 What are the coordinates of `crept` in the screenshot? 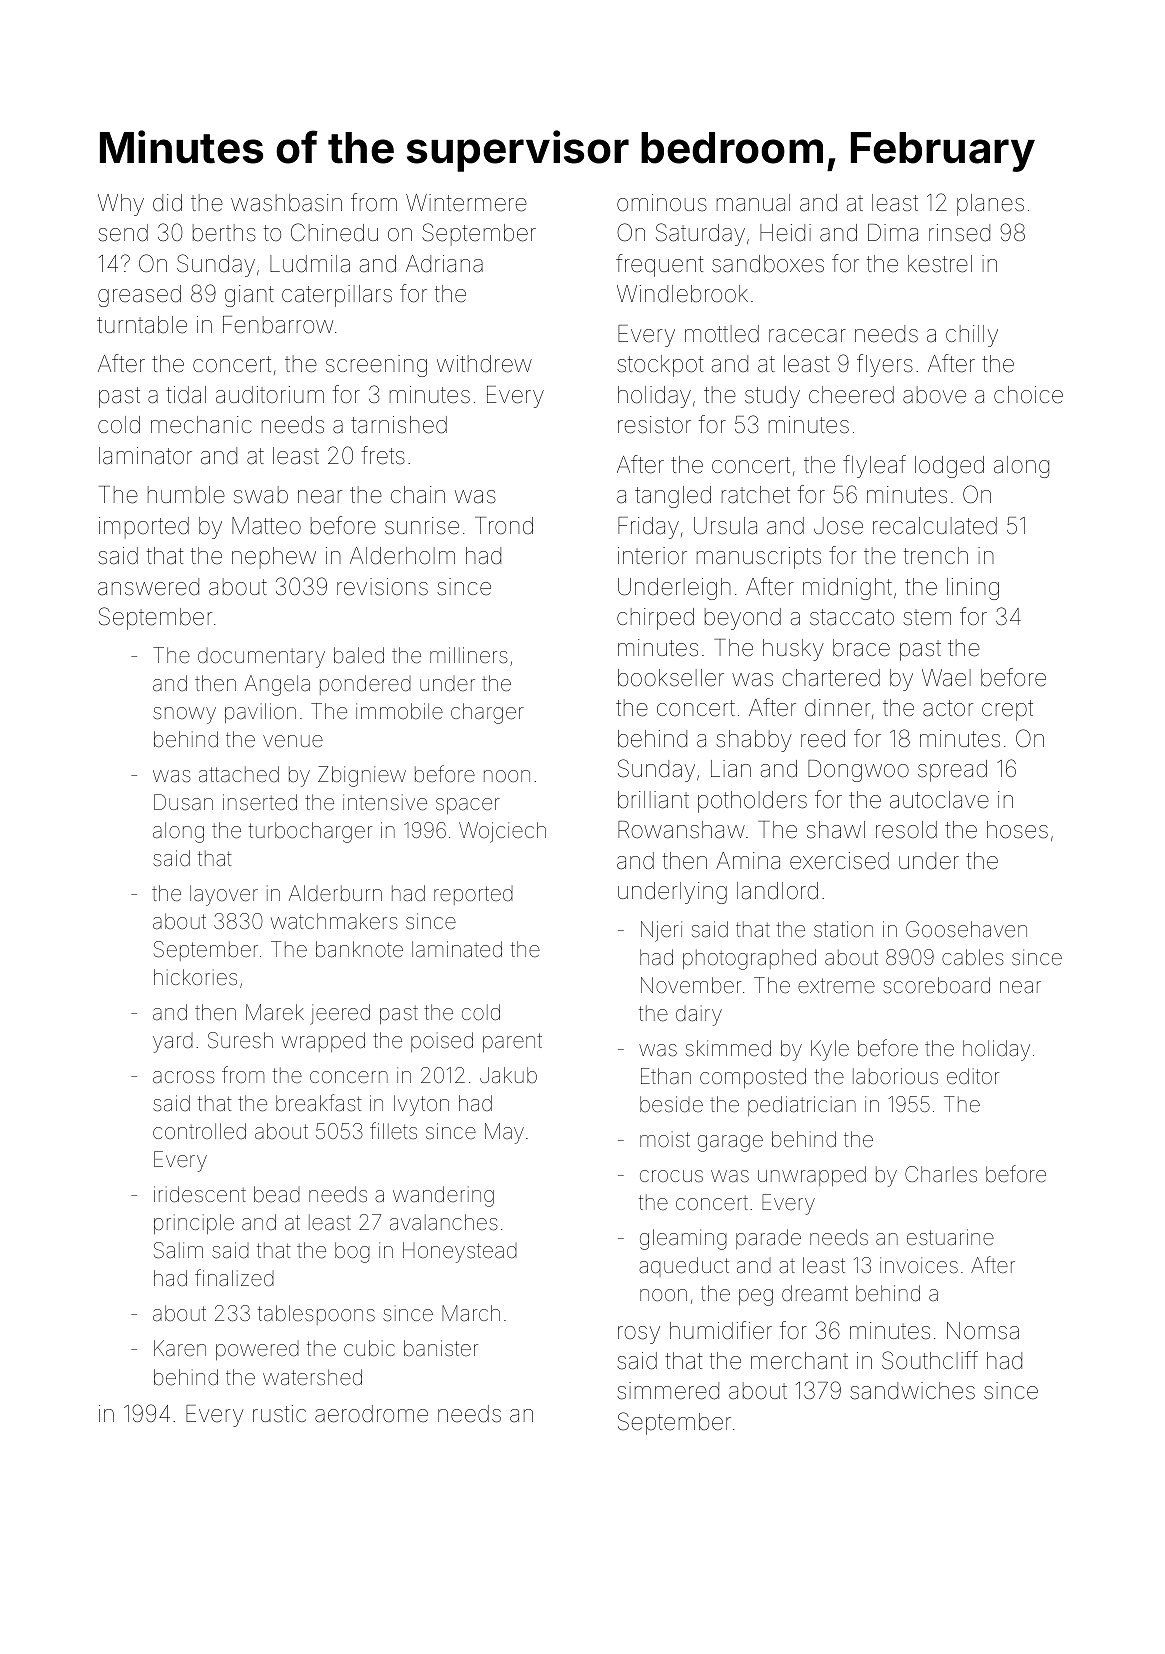 It's located at (1007, 710).
